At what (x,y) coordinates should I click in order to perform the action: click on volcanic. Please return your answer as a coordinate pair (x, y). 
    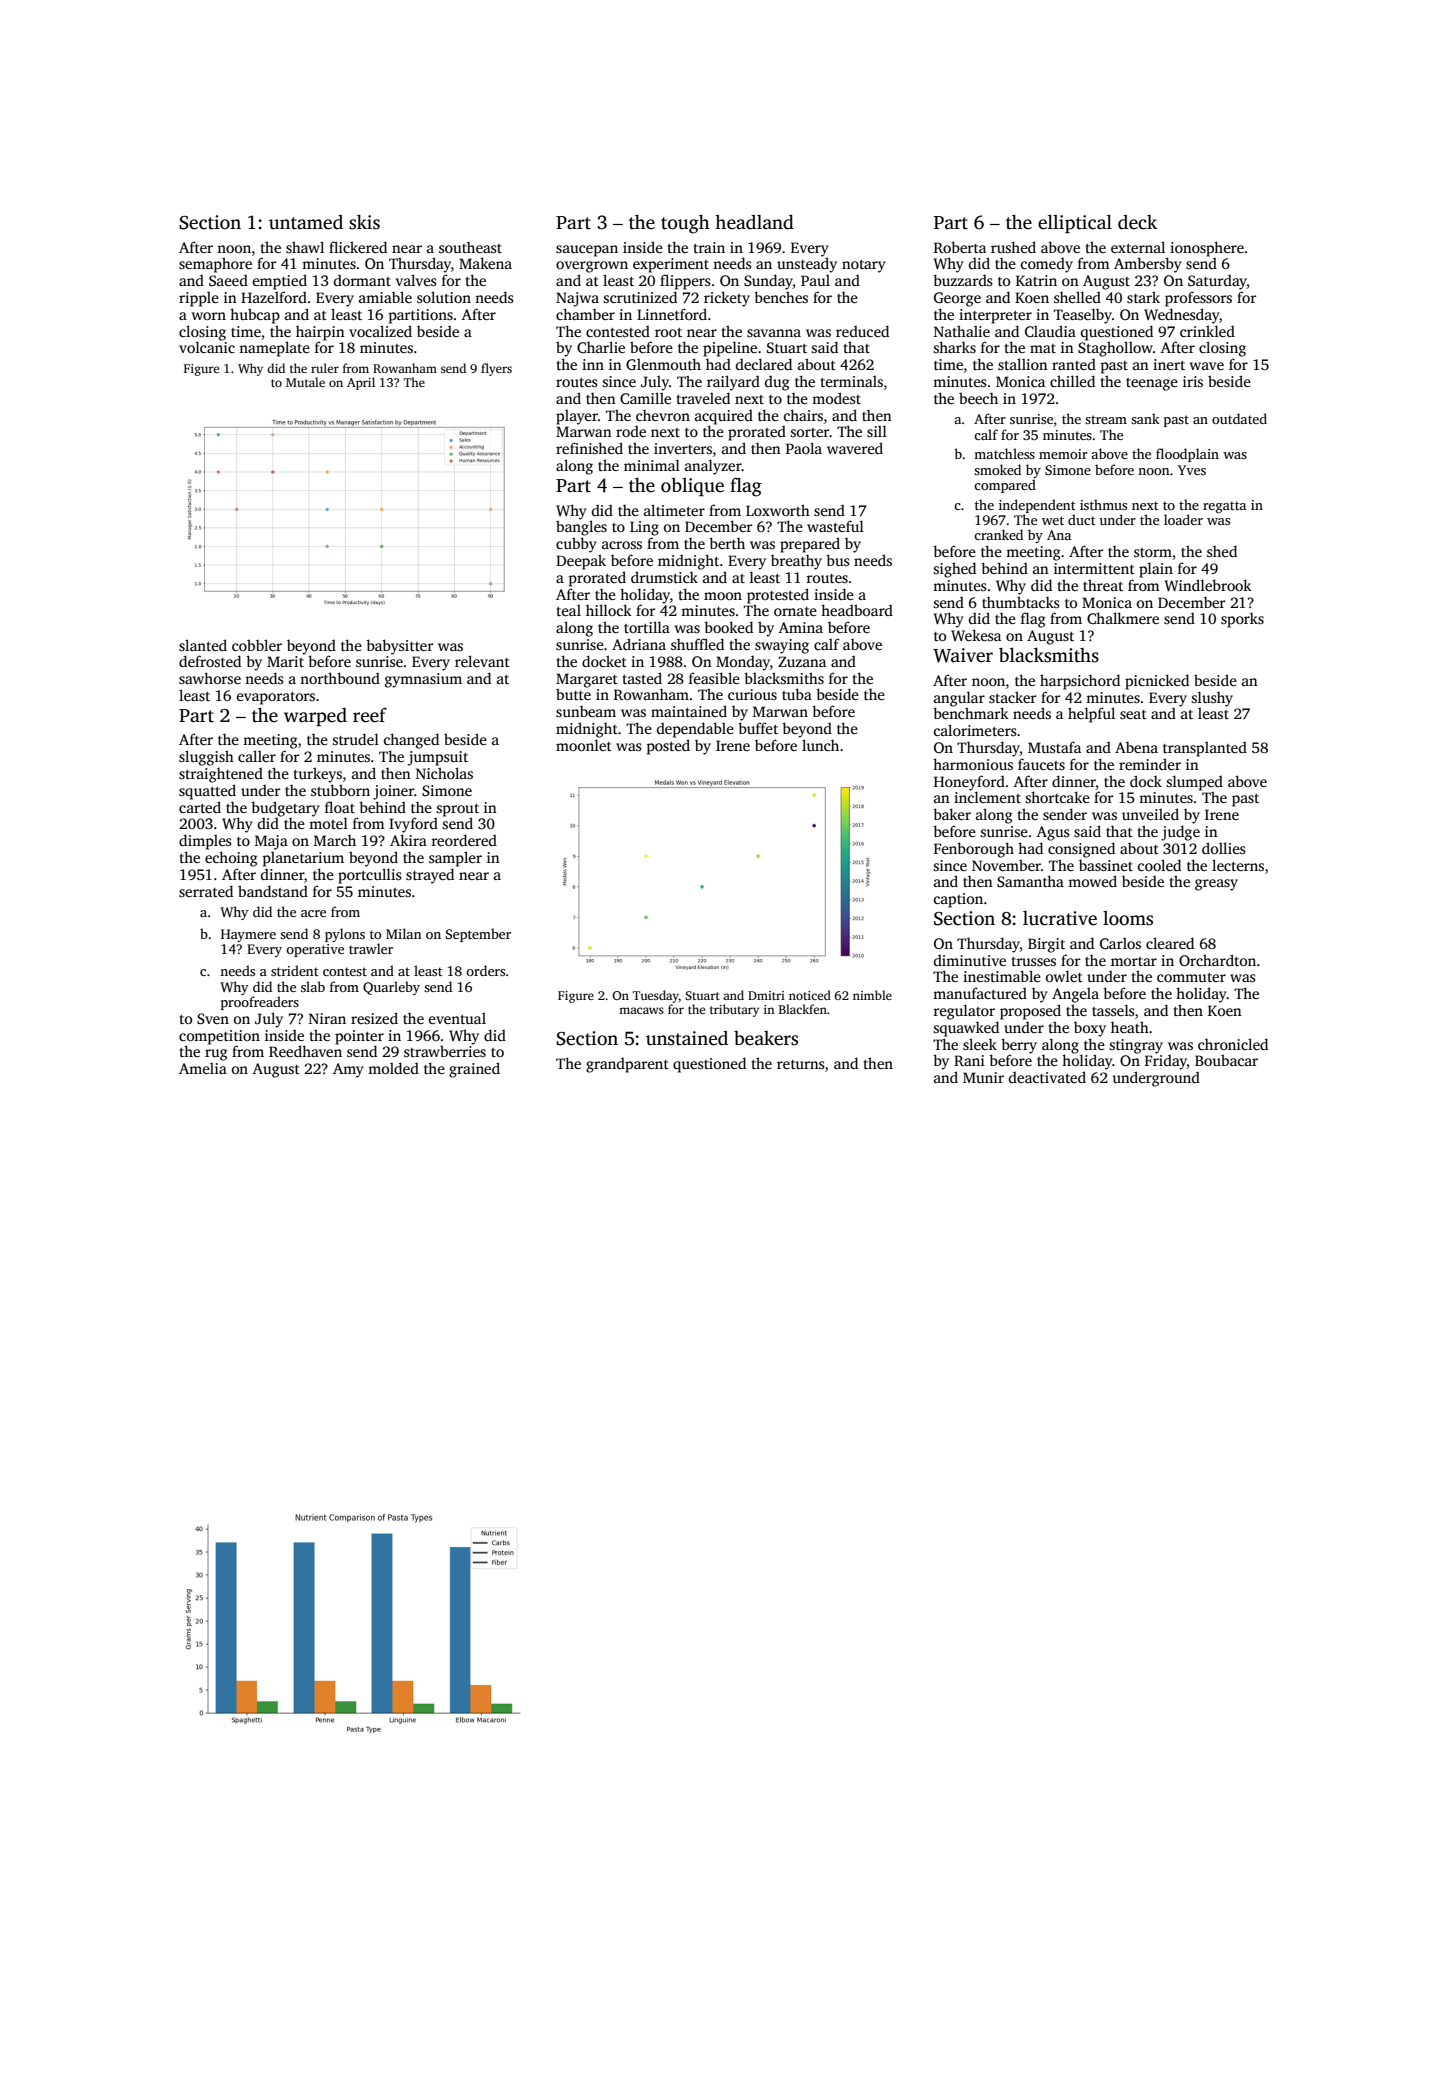
    Looking at the image, I should click on (207, 347).
